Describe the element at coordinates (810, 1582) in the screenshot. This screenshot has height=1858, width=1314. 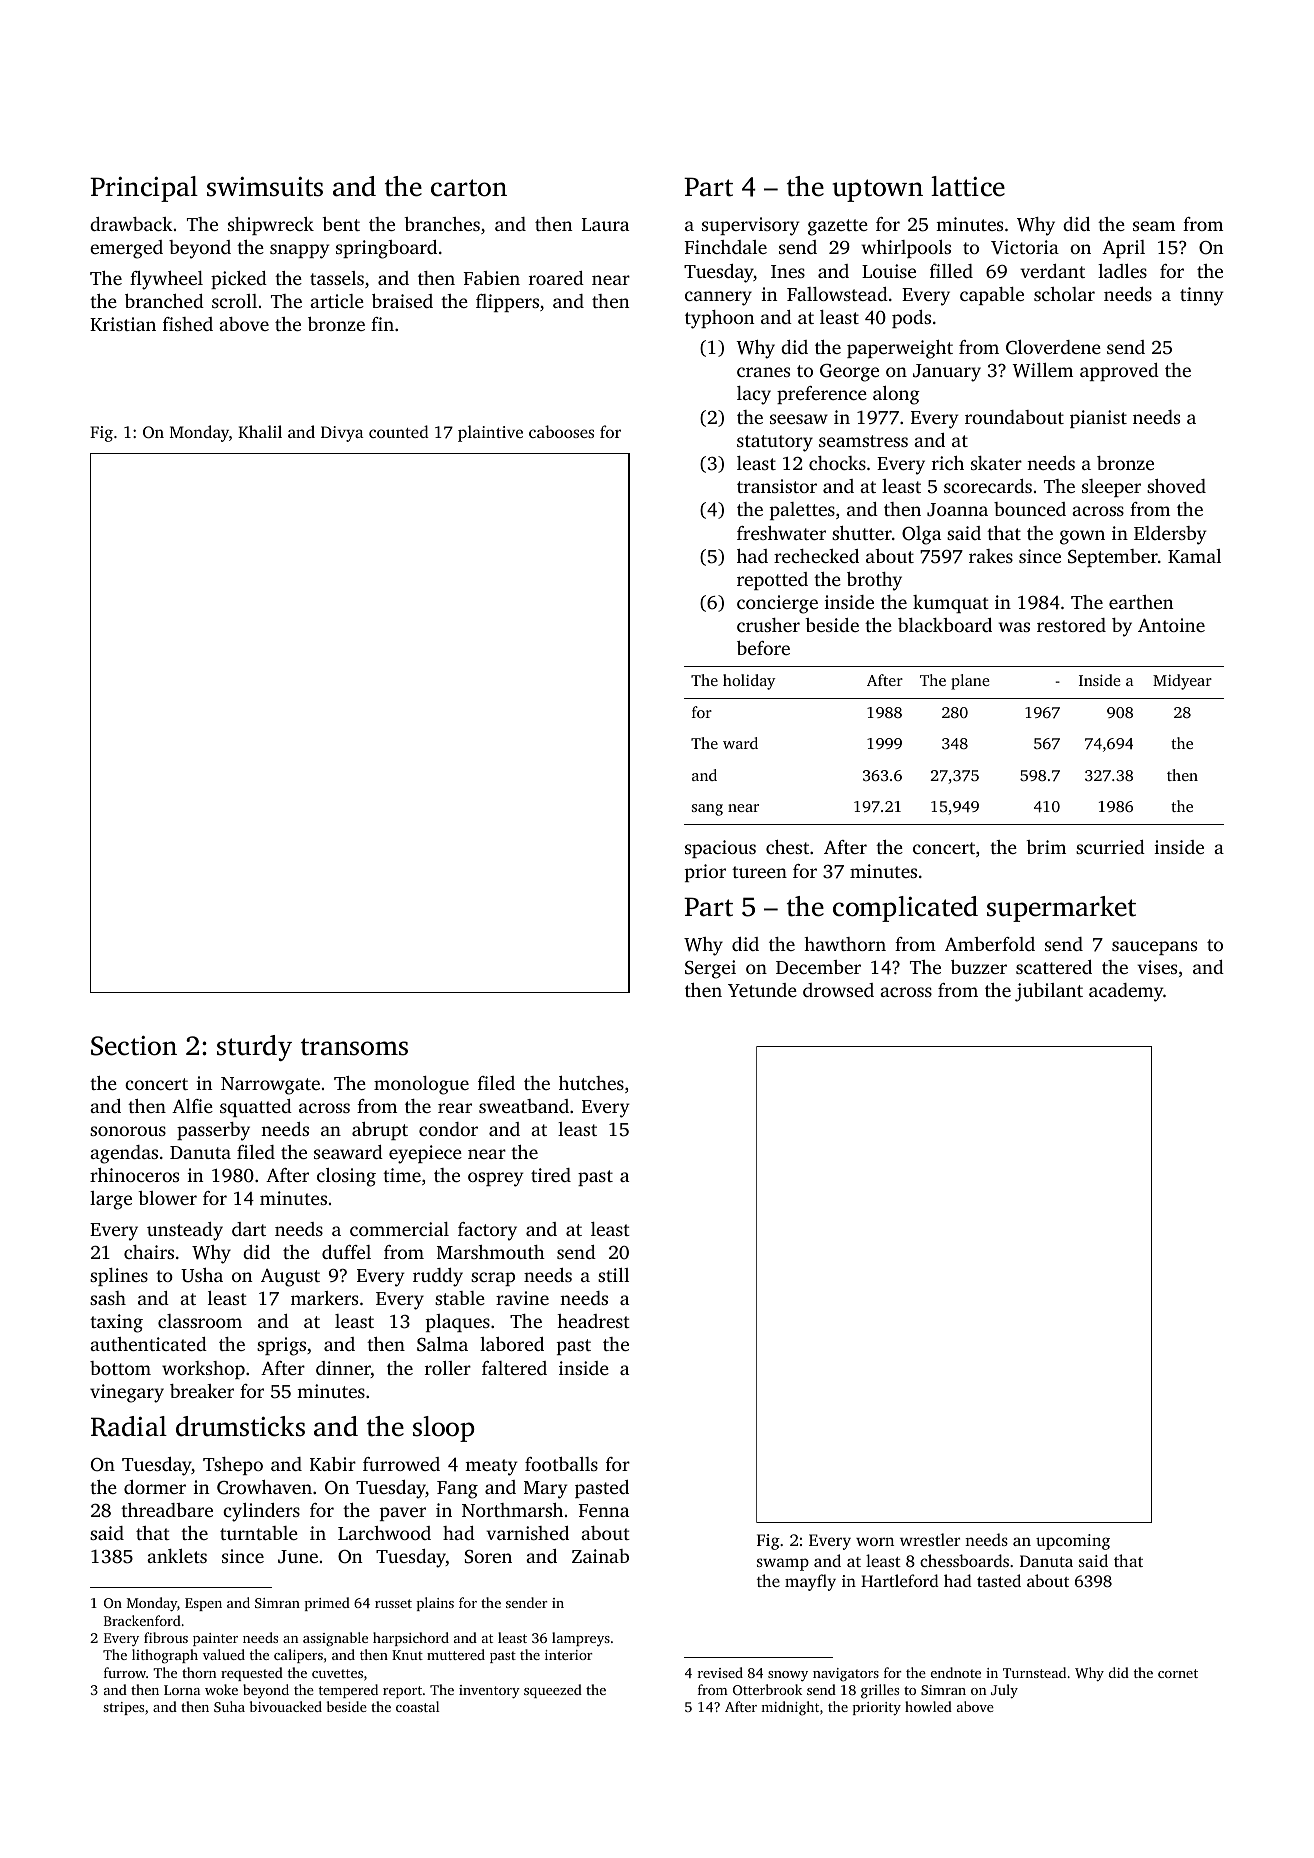
I see `mayfly` at that location.
